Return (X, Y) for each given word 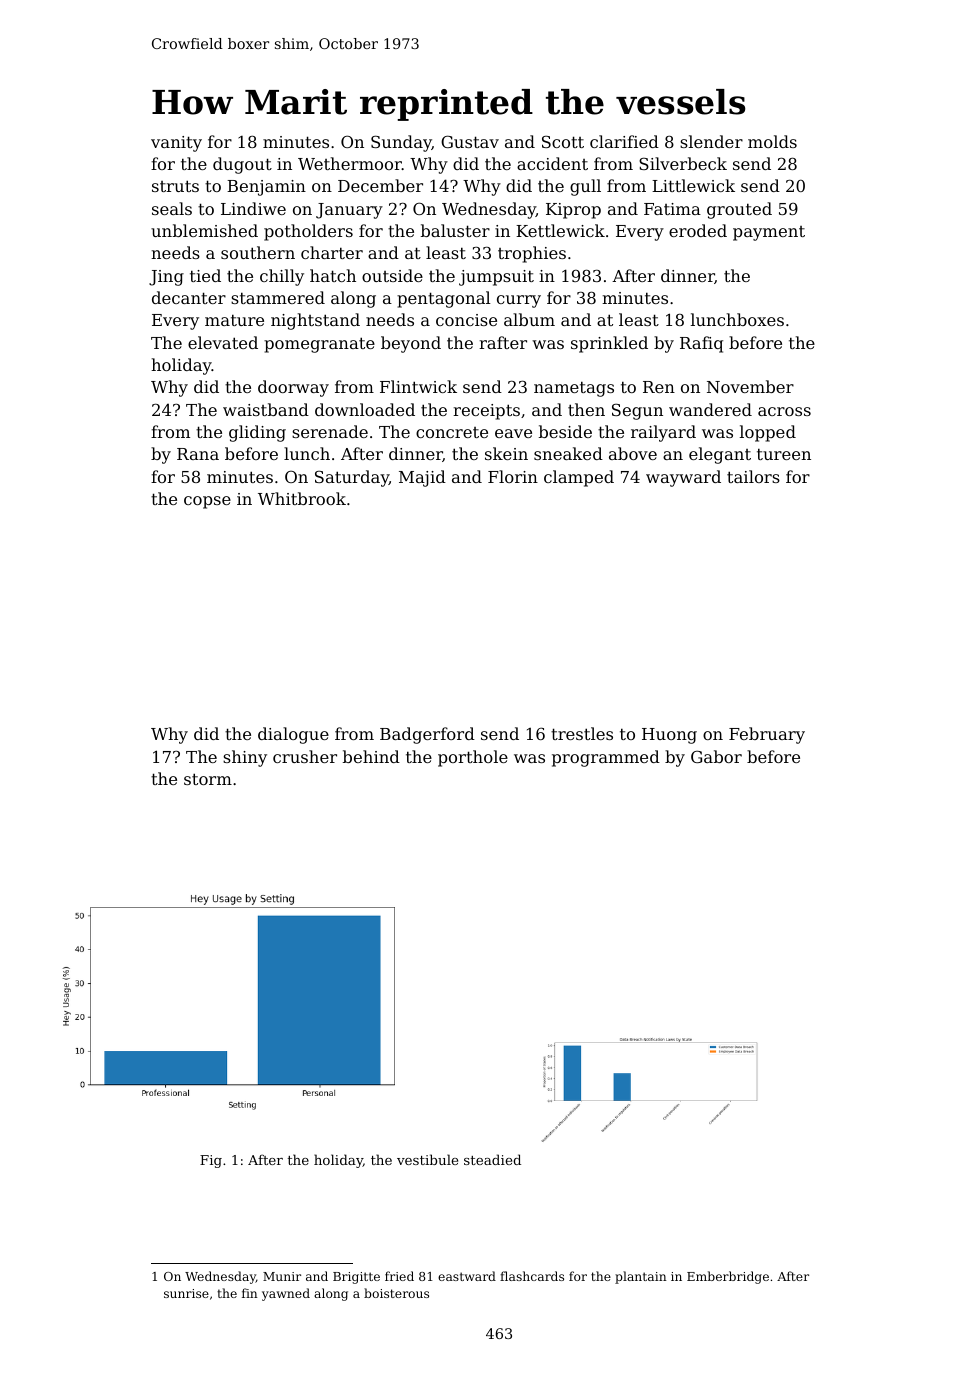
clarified (624, 141)
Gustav (470, 141)
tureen (784, 454)
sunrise (186, 1293)
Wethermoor (350, 163)
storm (208, 779)
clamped (579, 478)
